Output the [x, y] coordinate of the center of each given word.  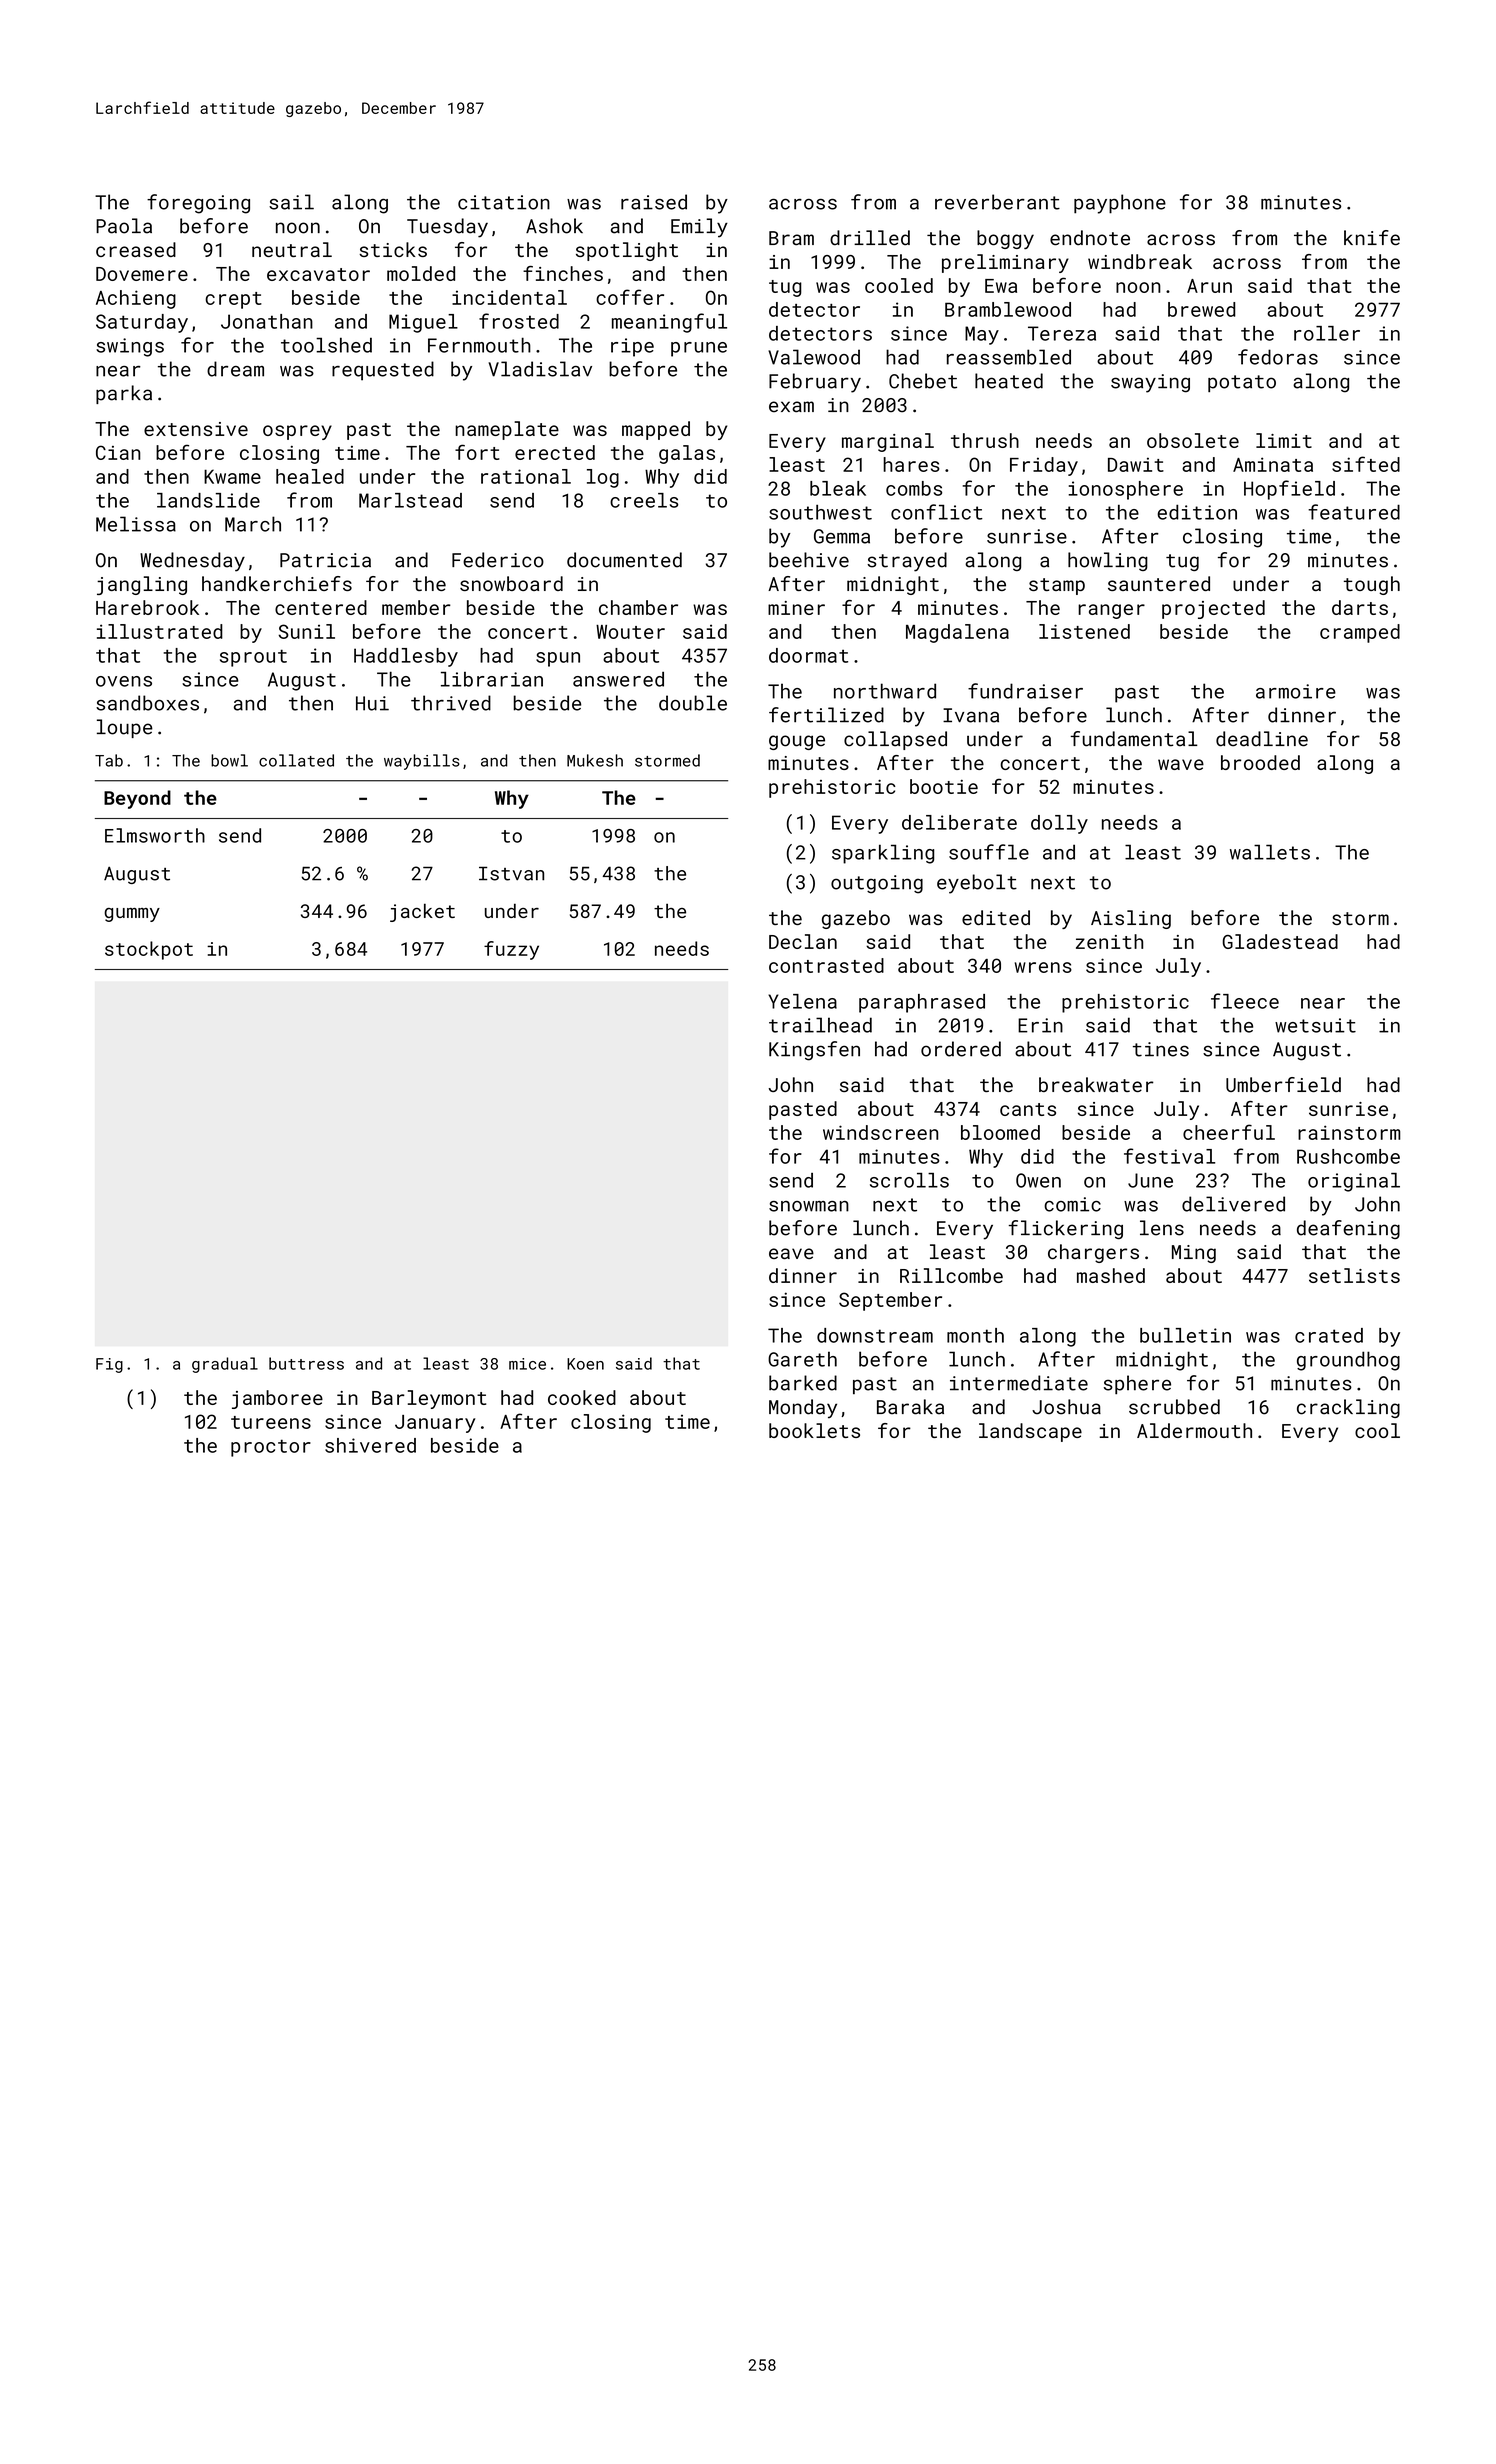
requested [383, 371]
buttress [306, 1363]
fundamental [1134, 739]
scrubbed [1174, 1407]
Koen [585, 1364]
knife [1372, 238]
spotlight [627, 251]
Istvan [511, 873]
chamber [638, 607]
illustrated [160, 631]
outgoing [877, 884]
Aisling [1131, 919]
